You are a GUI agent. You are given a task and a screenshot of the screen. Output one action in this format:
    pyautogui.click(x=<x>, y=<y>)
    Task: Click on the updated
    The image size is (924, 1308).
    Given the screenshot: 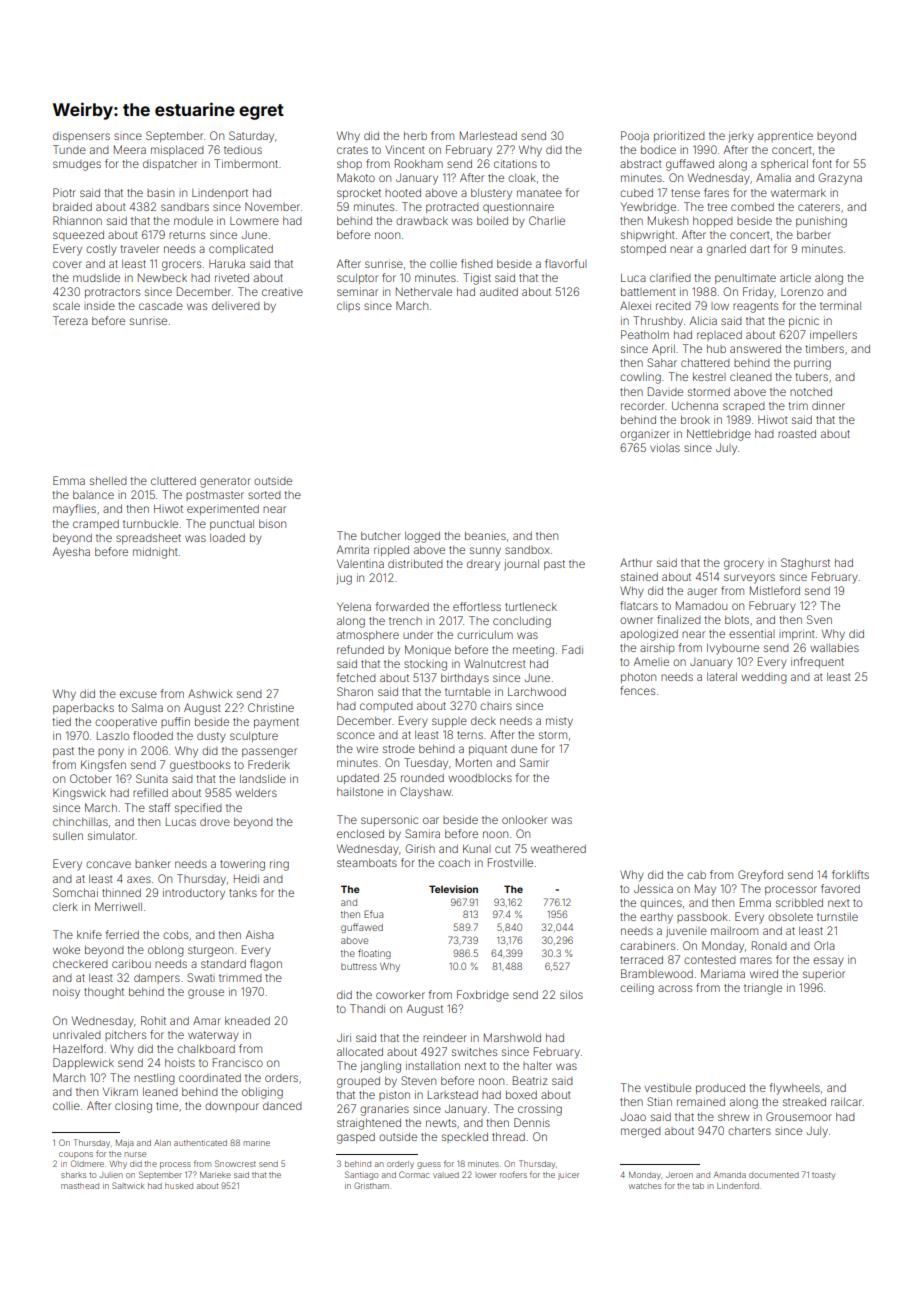 What is the action you would take?
    pyautogui.click(x=358, y=779)
